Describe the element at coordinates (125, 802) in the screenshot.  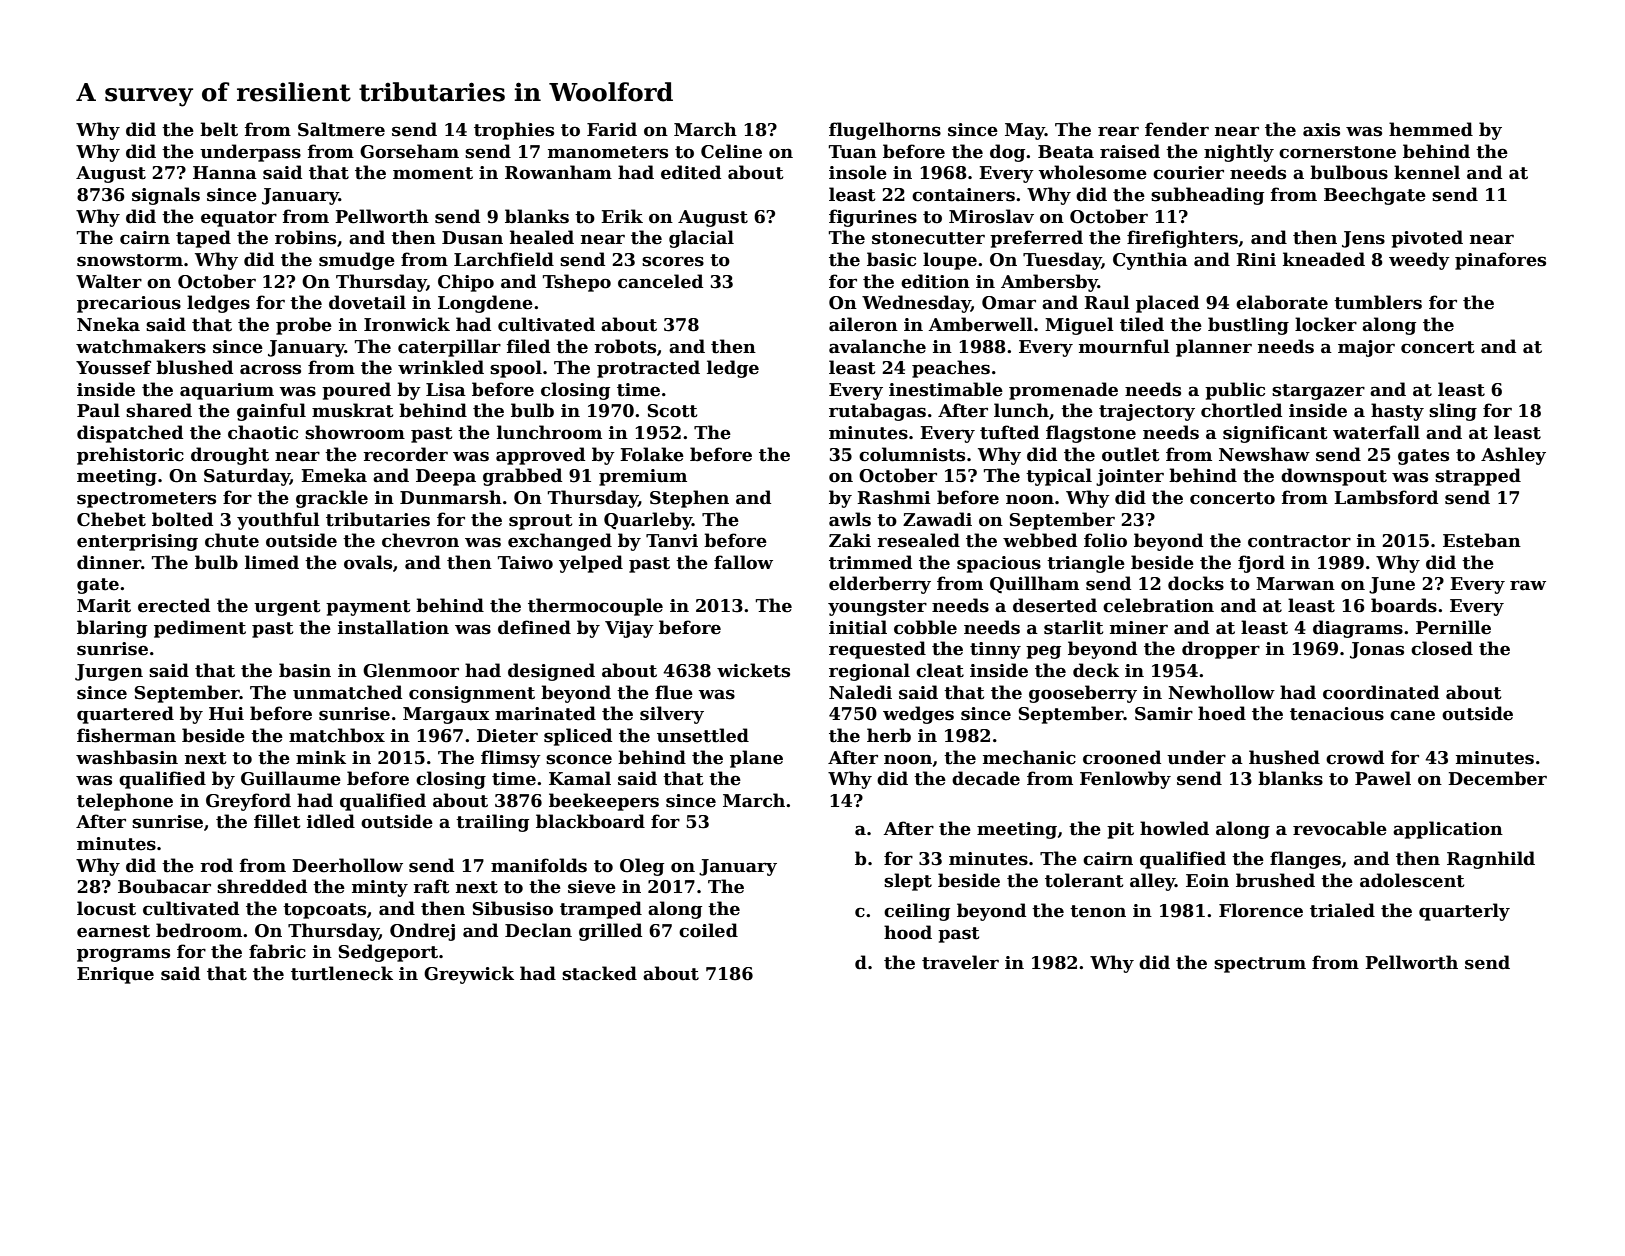
I see `telephone` at that location.
